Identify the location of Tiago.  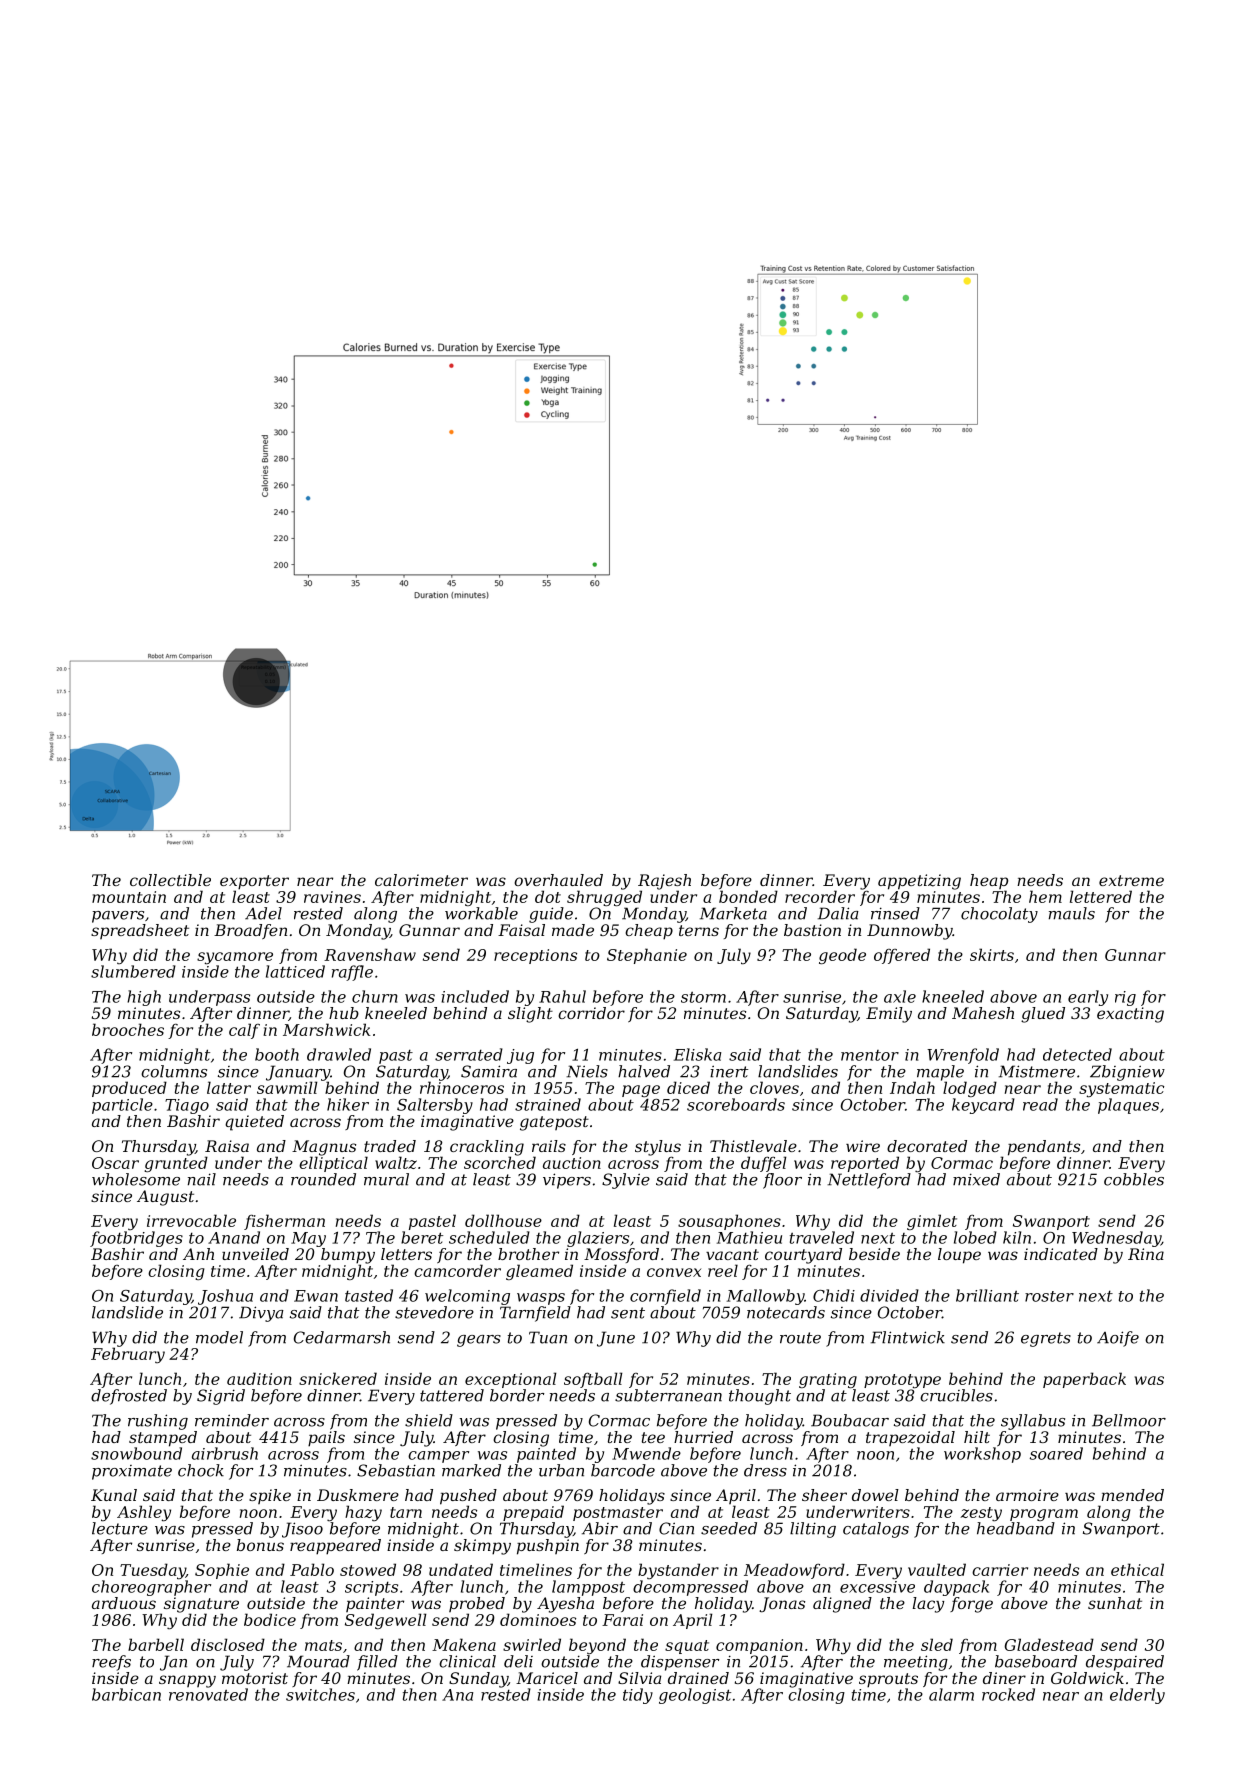
(187, 1106).
